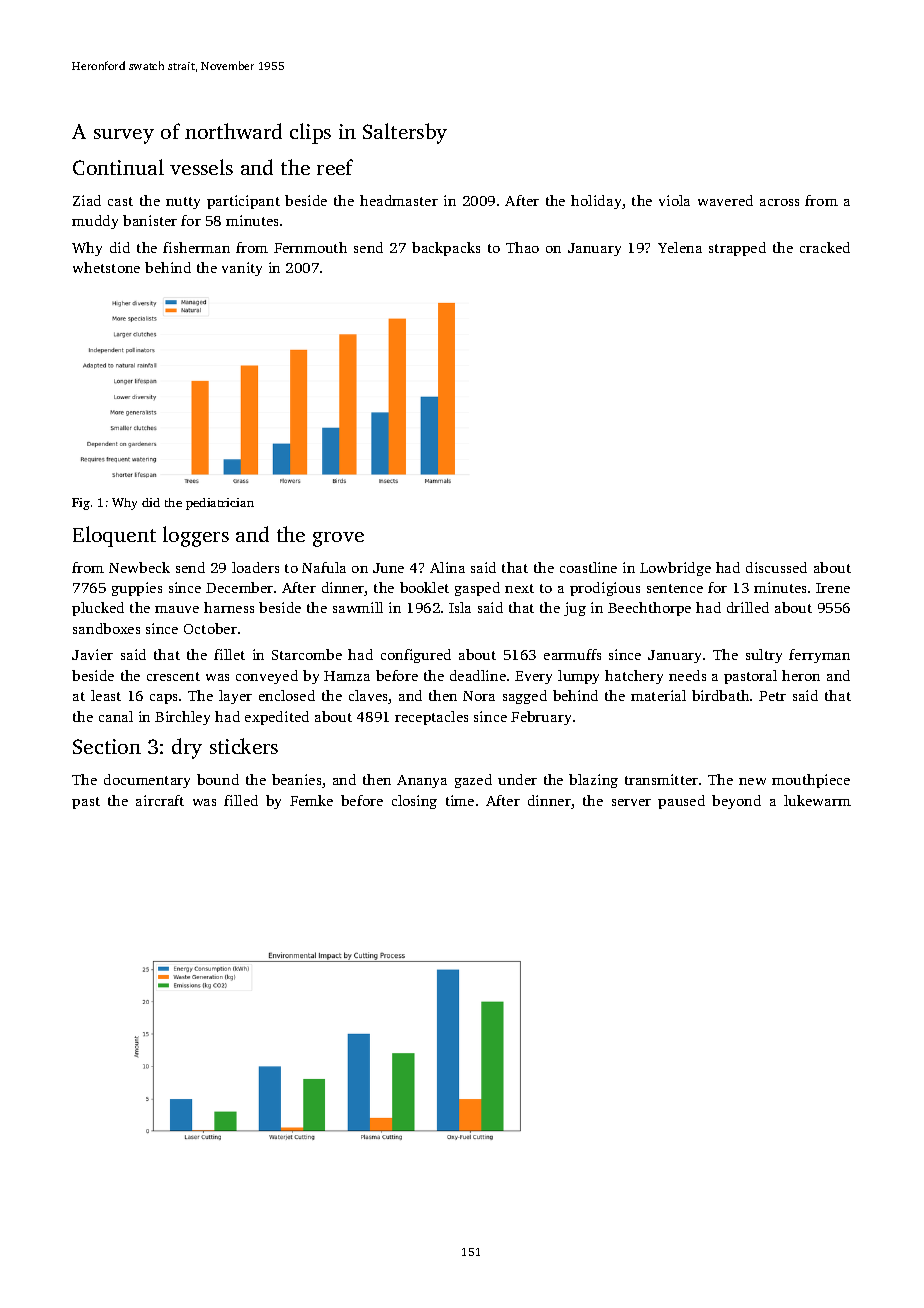  What do you see at coordinates (335, 167) in the screenshot?
I see `reef` at bounding box center [335, 167].
